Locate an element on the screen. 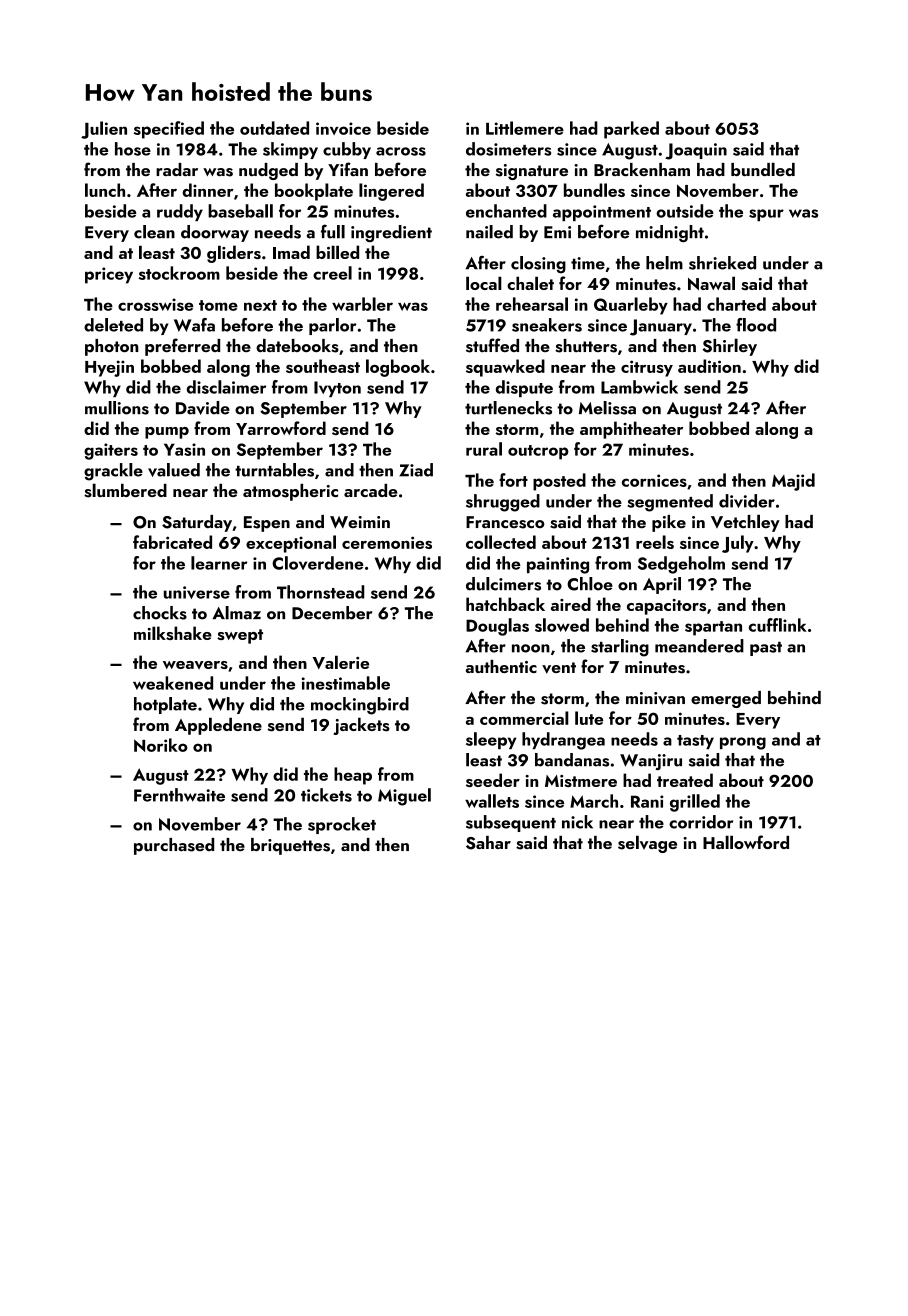 The width and height of the screenshot is (908, 1316). purchased is located at coordinates (174, 846).
